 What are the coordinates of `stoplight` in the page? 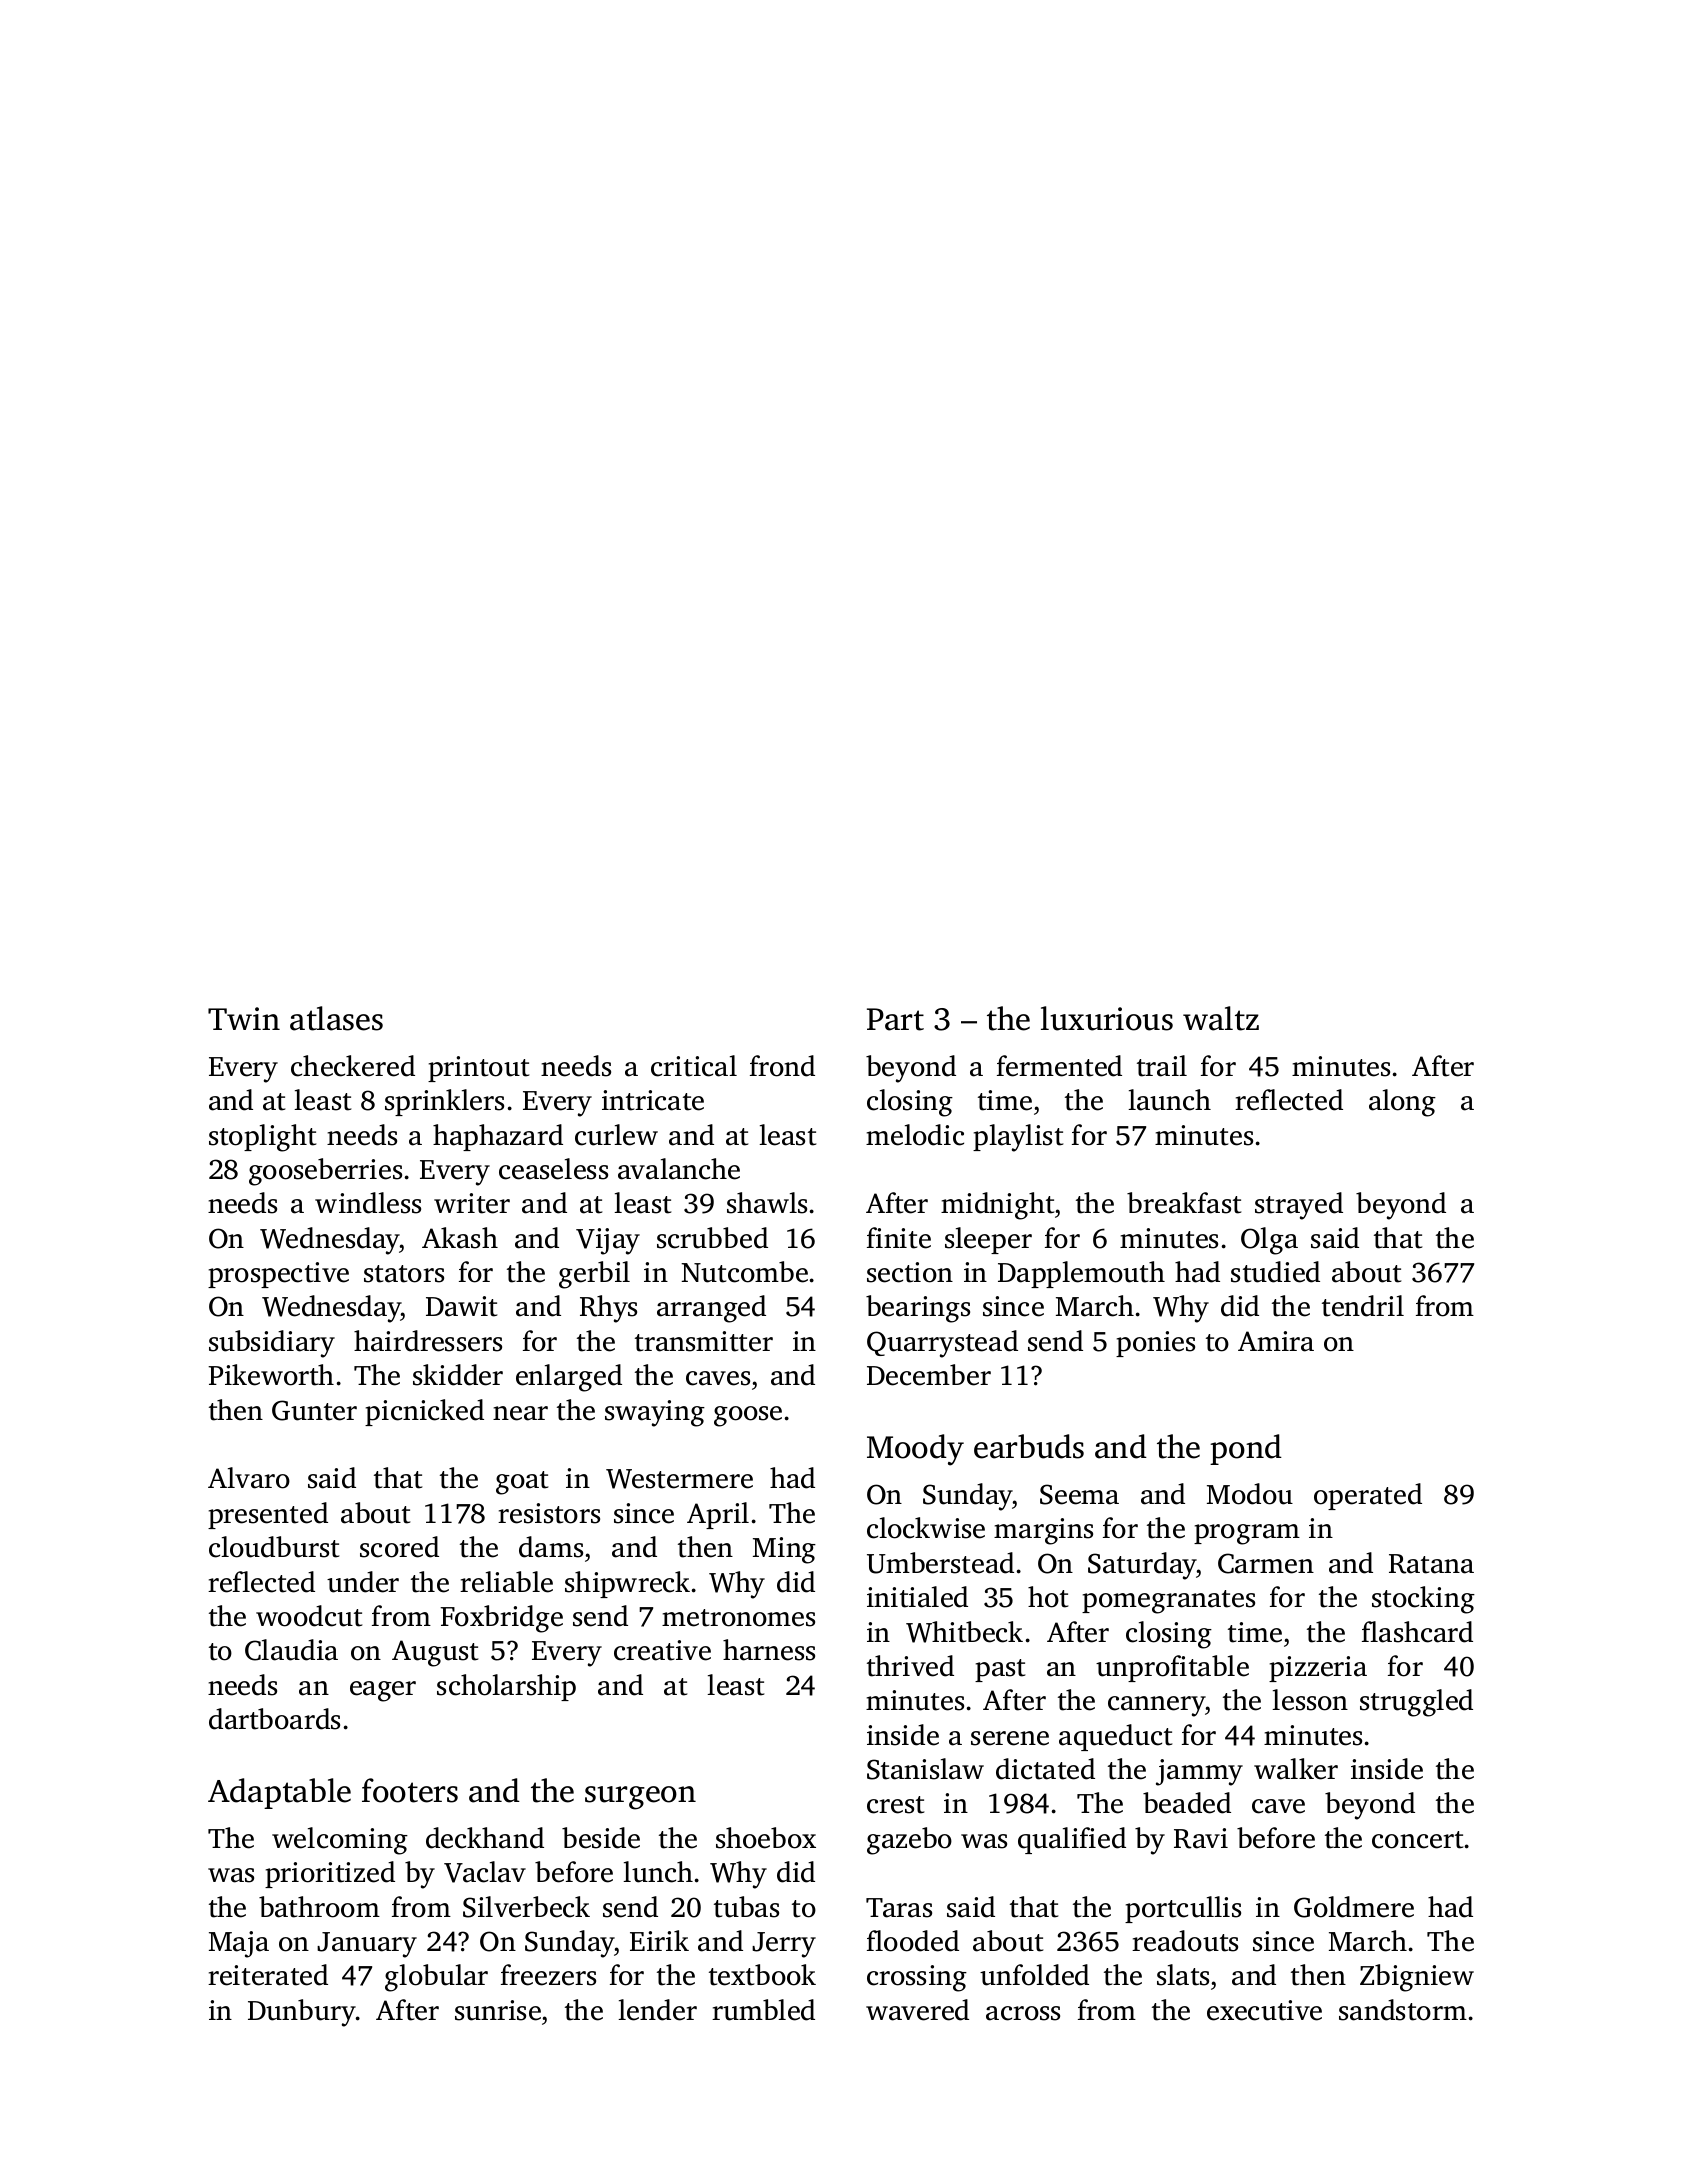 It's located at (262, 1138).
